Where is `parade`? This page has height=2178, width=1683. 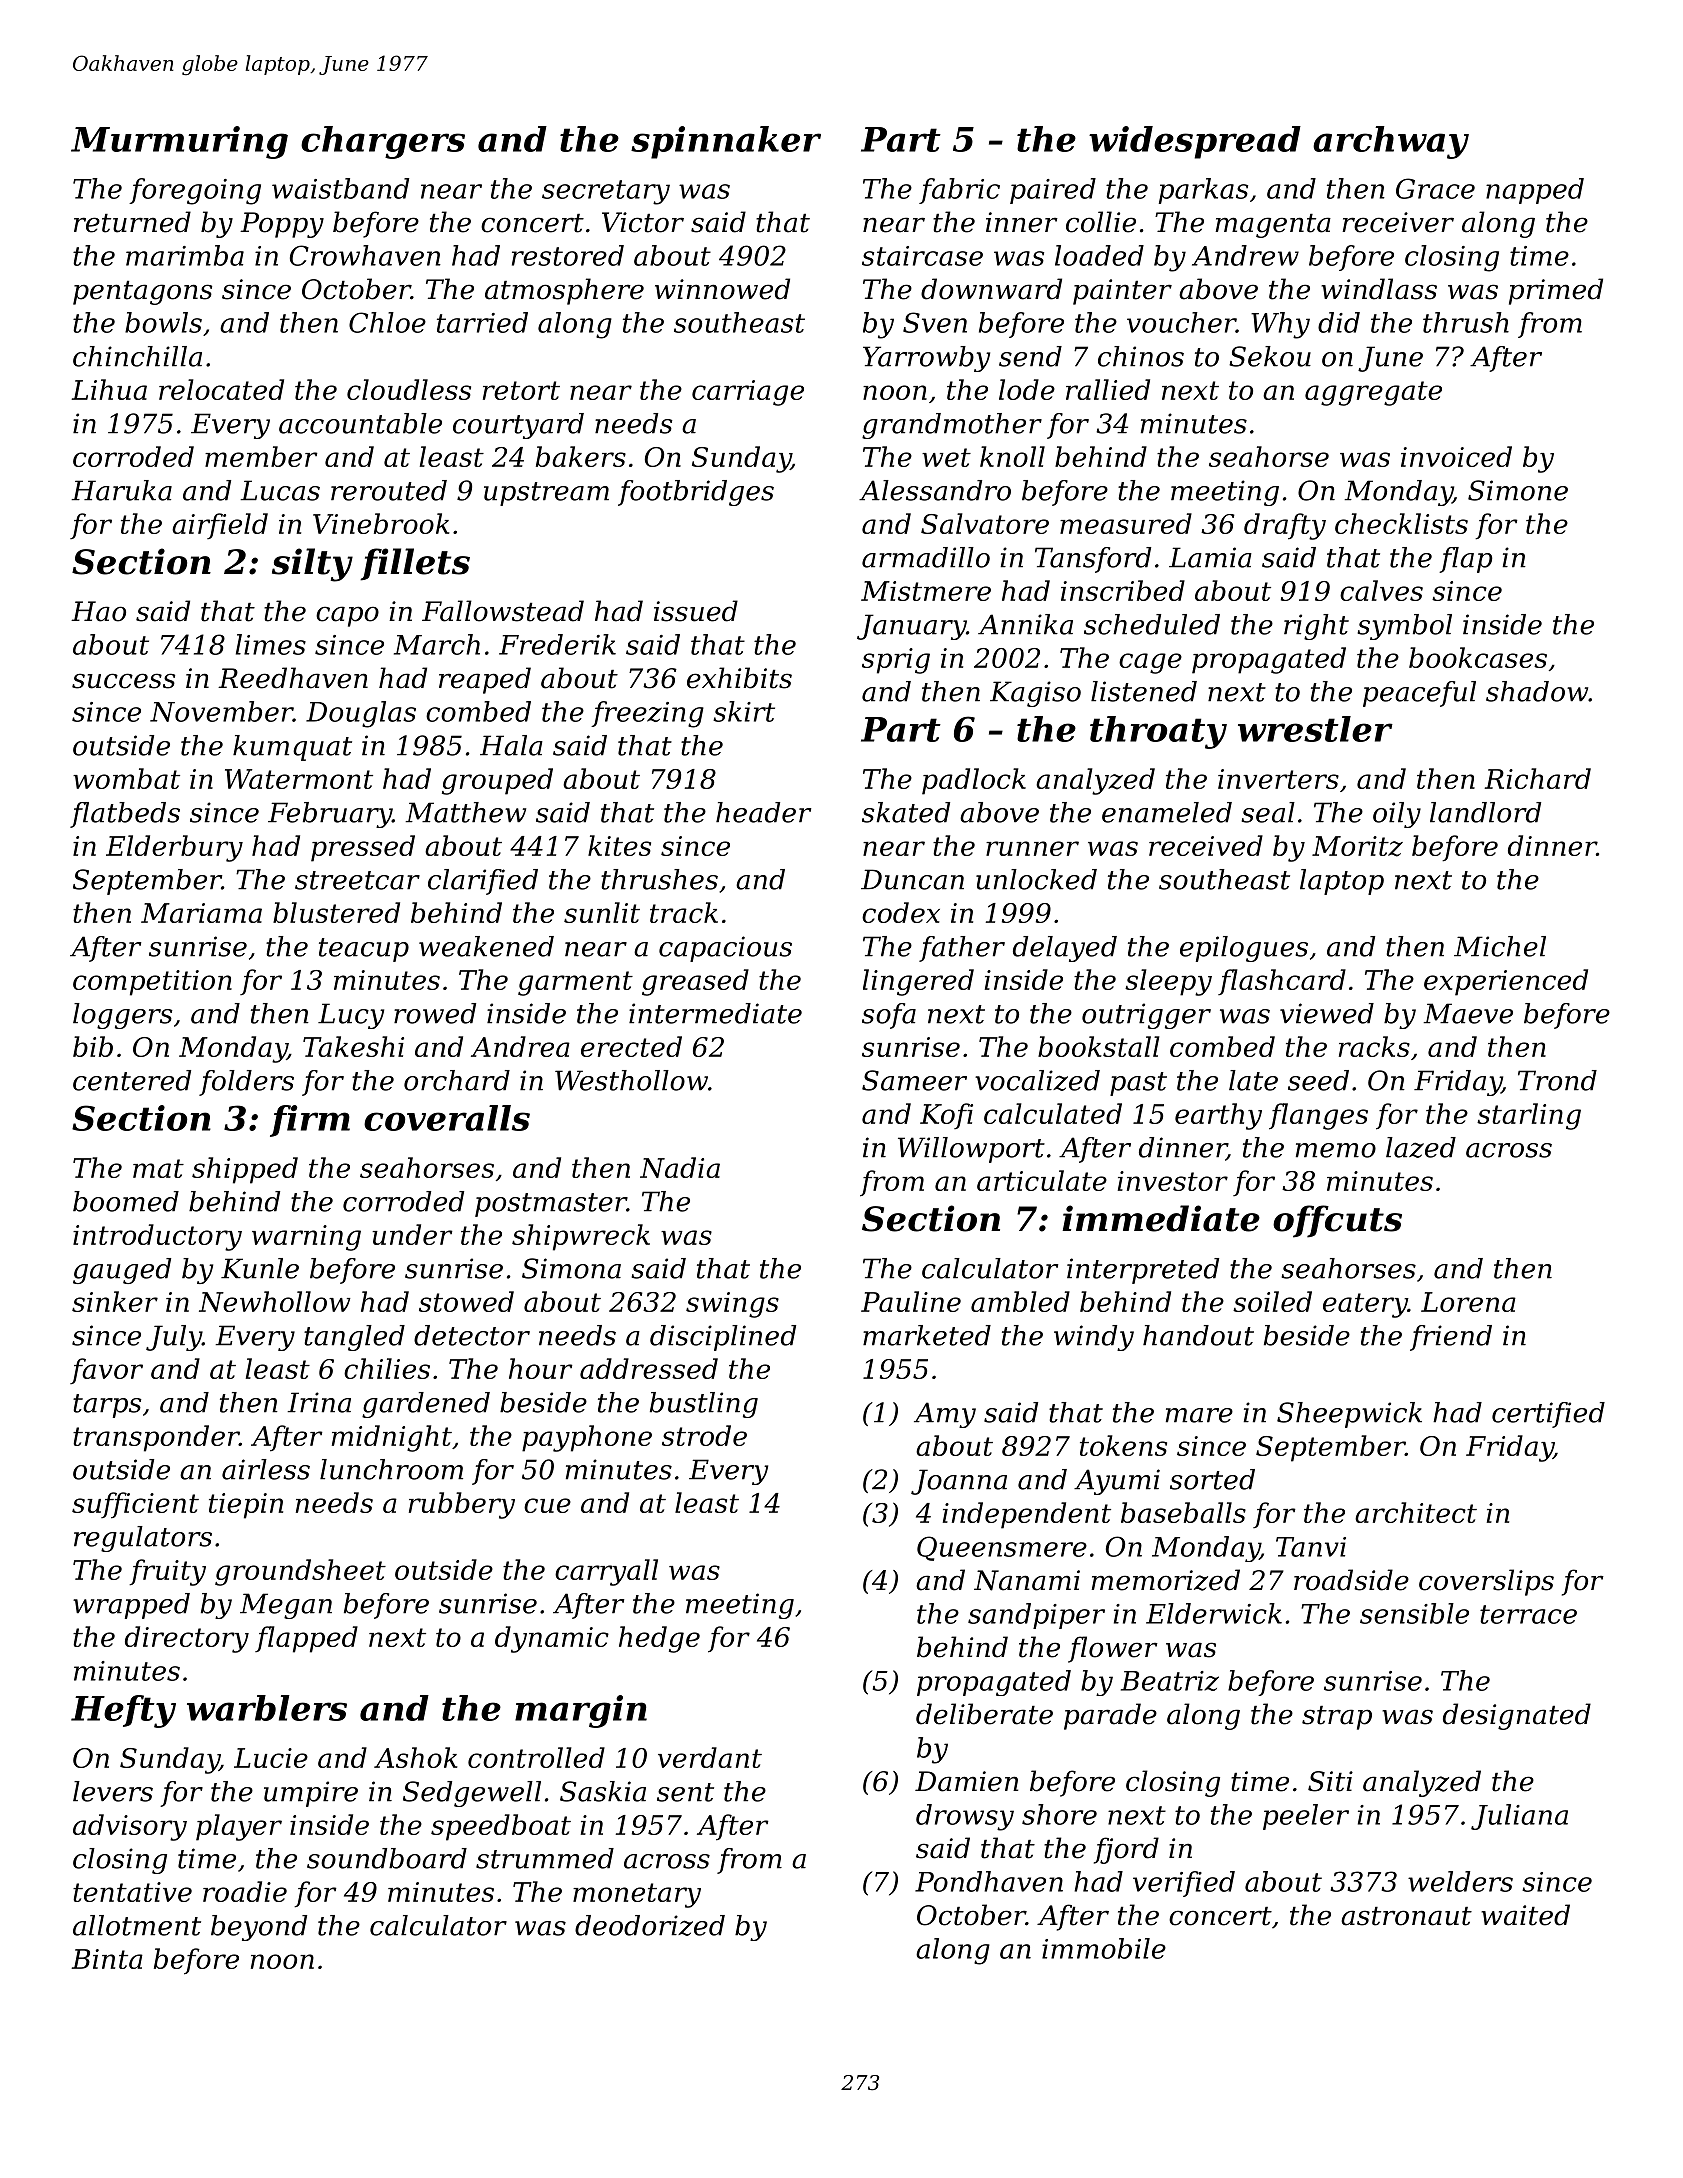 parade is located at coordinates (1110, 1716).
